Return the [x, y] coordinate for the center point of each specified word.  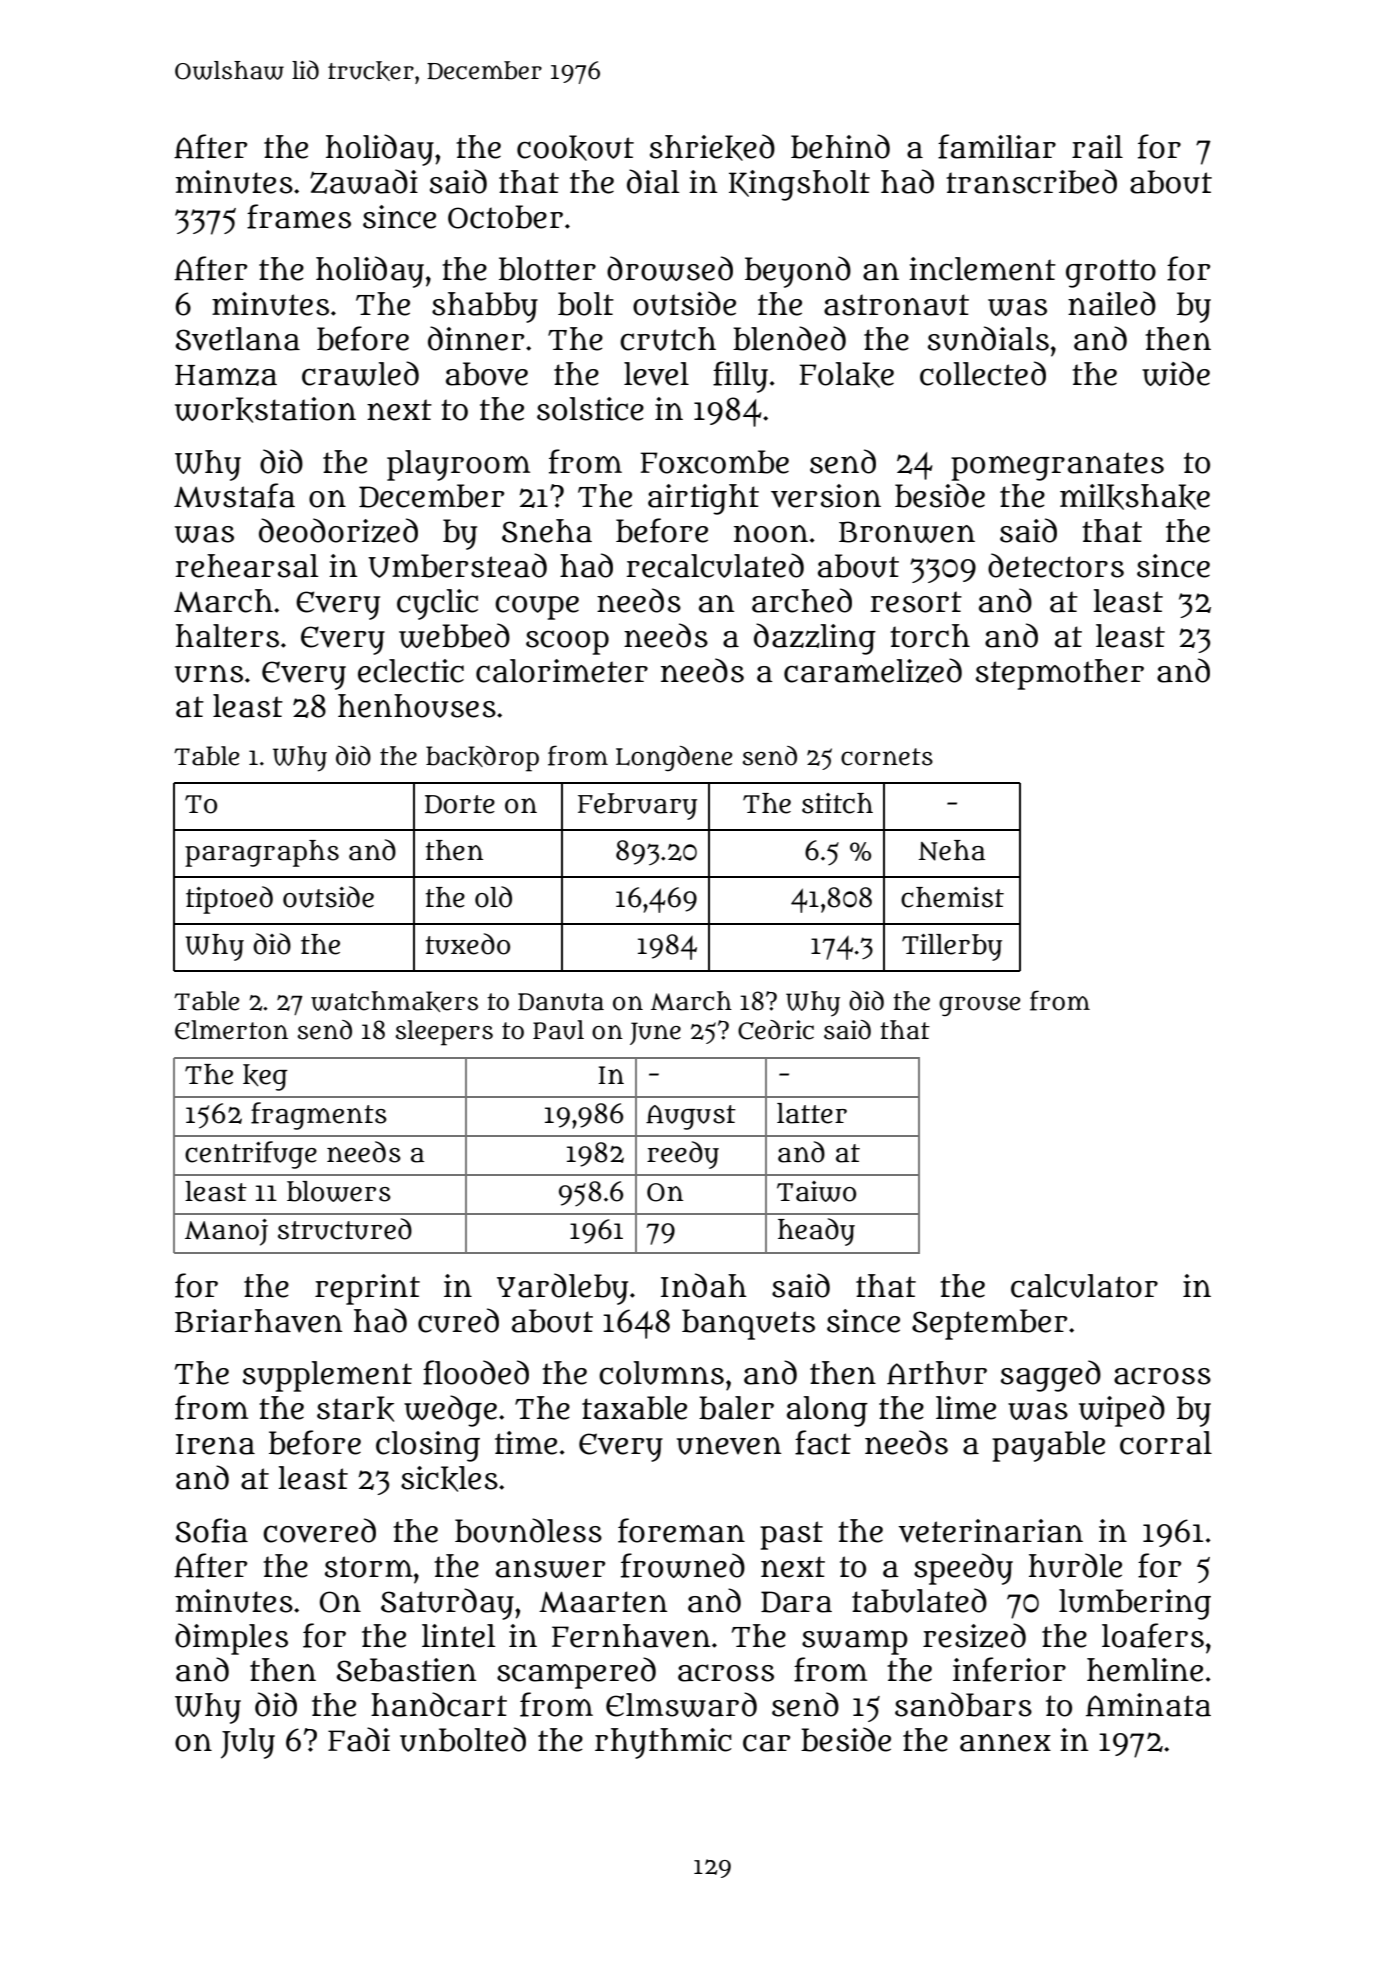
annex [1005, 1743]
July [248, 1743]
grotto [1111, 273]
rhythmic [663, 1743]
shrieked [712, 147]
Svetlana [238, 339]
